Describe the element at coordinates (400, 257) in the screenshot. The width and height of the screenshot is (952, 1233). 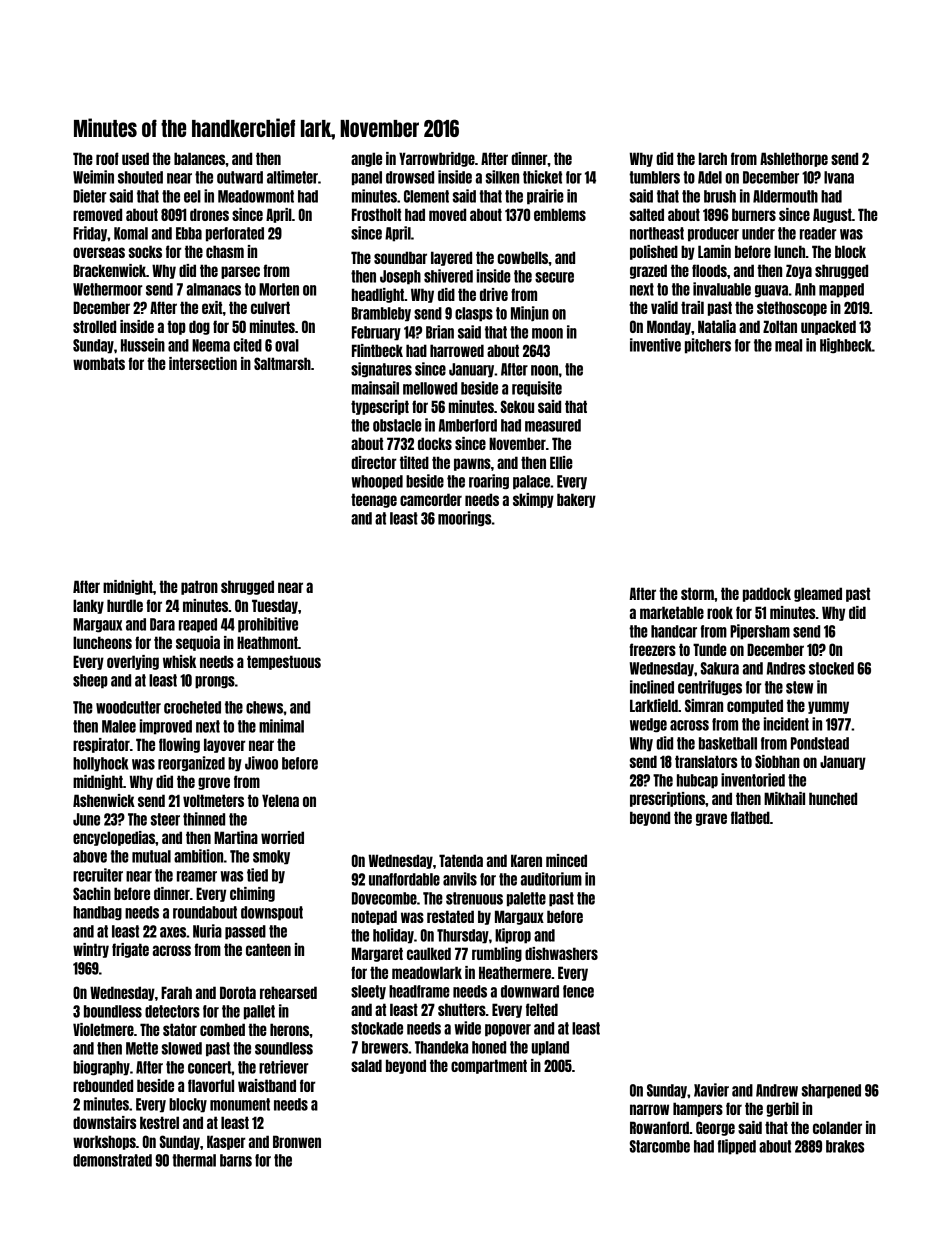
I see `soundbar` at that location.
